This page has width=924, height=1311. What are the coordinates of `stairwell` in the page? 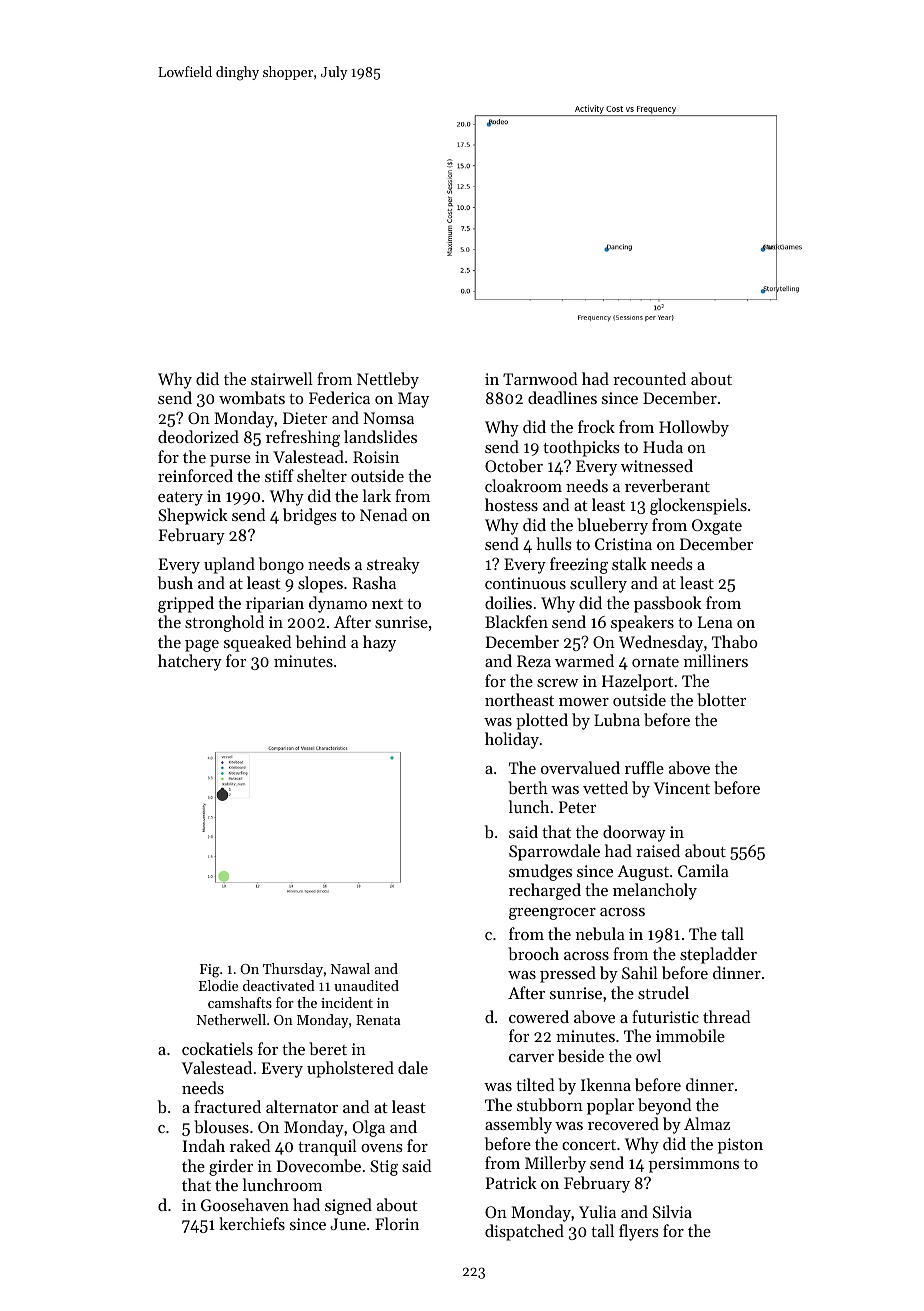 It's located at (282, 378).
